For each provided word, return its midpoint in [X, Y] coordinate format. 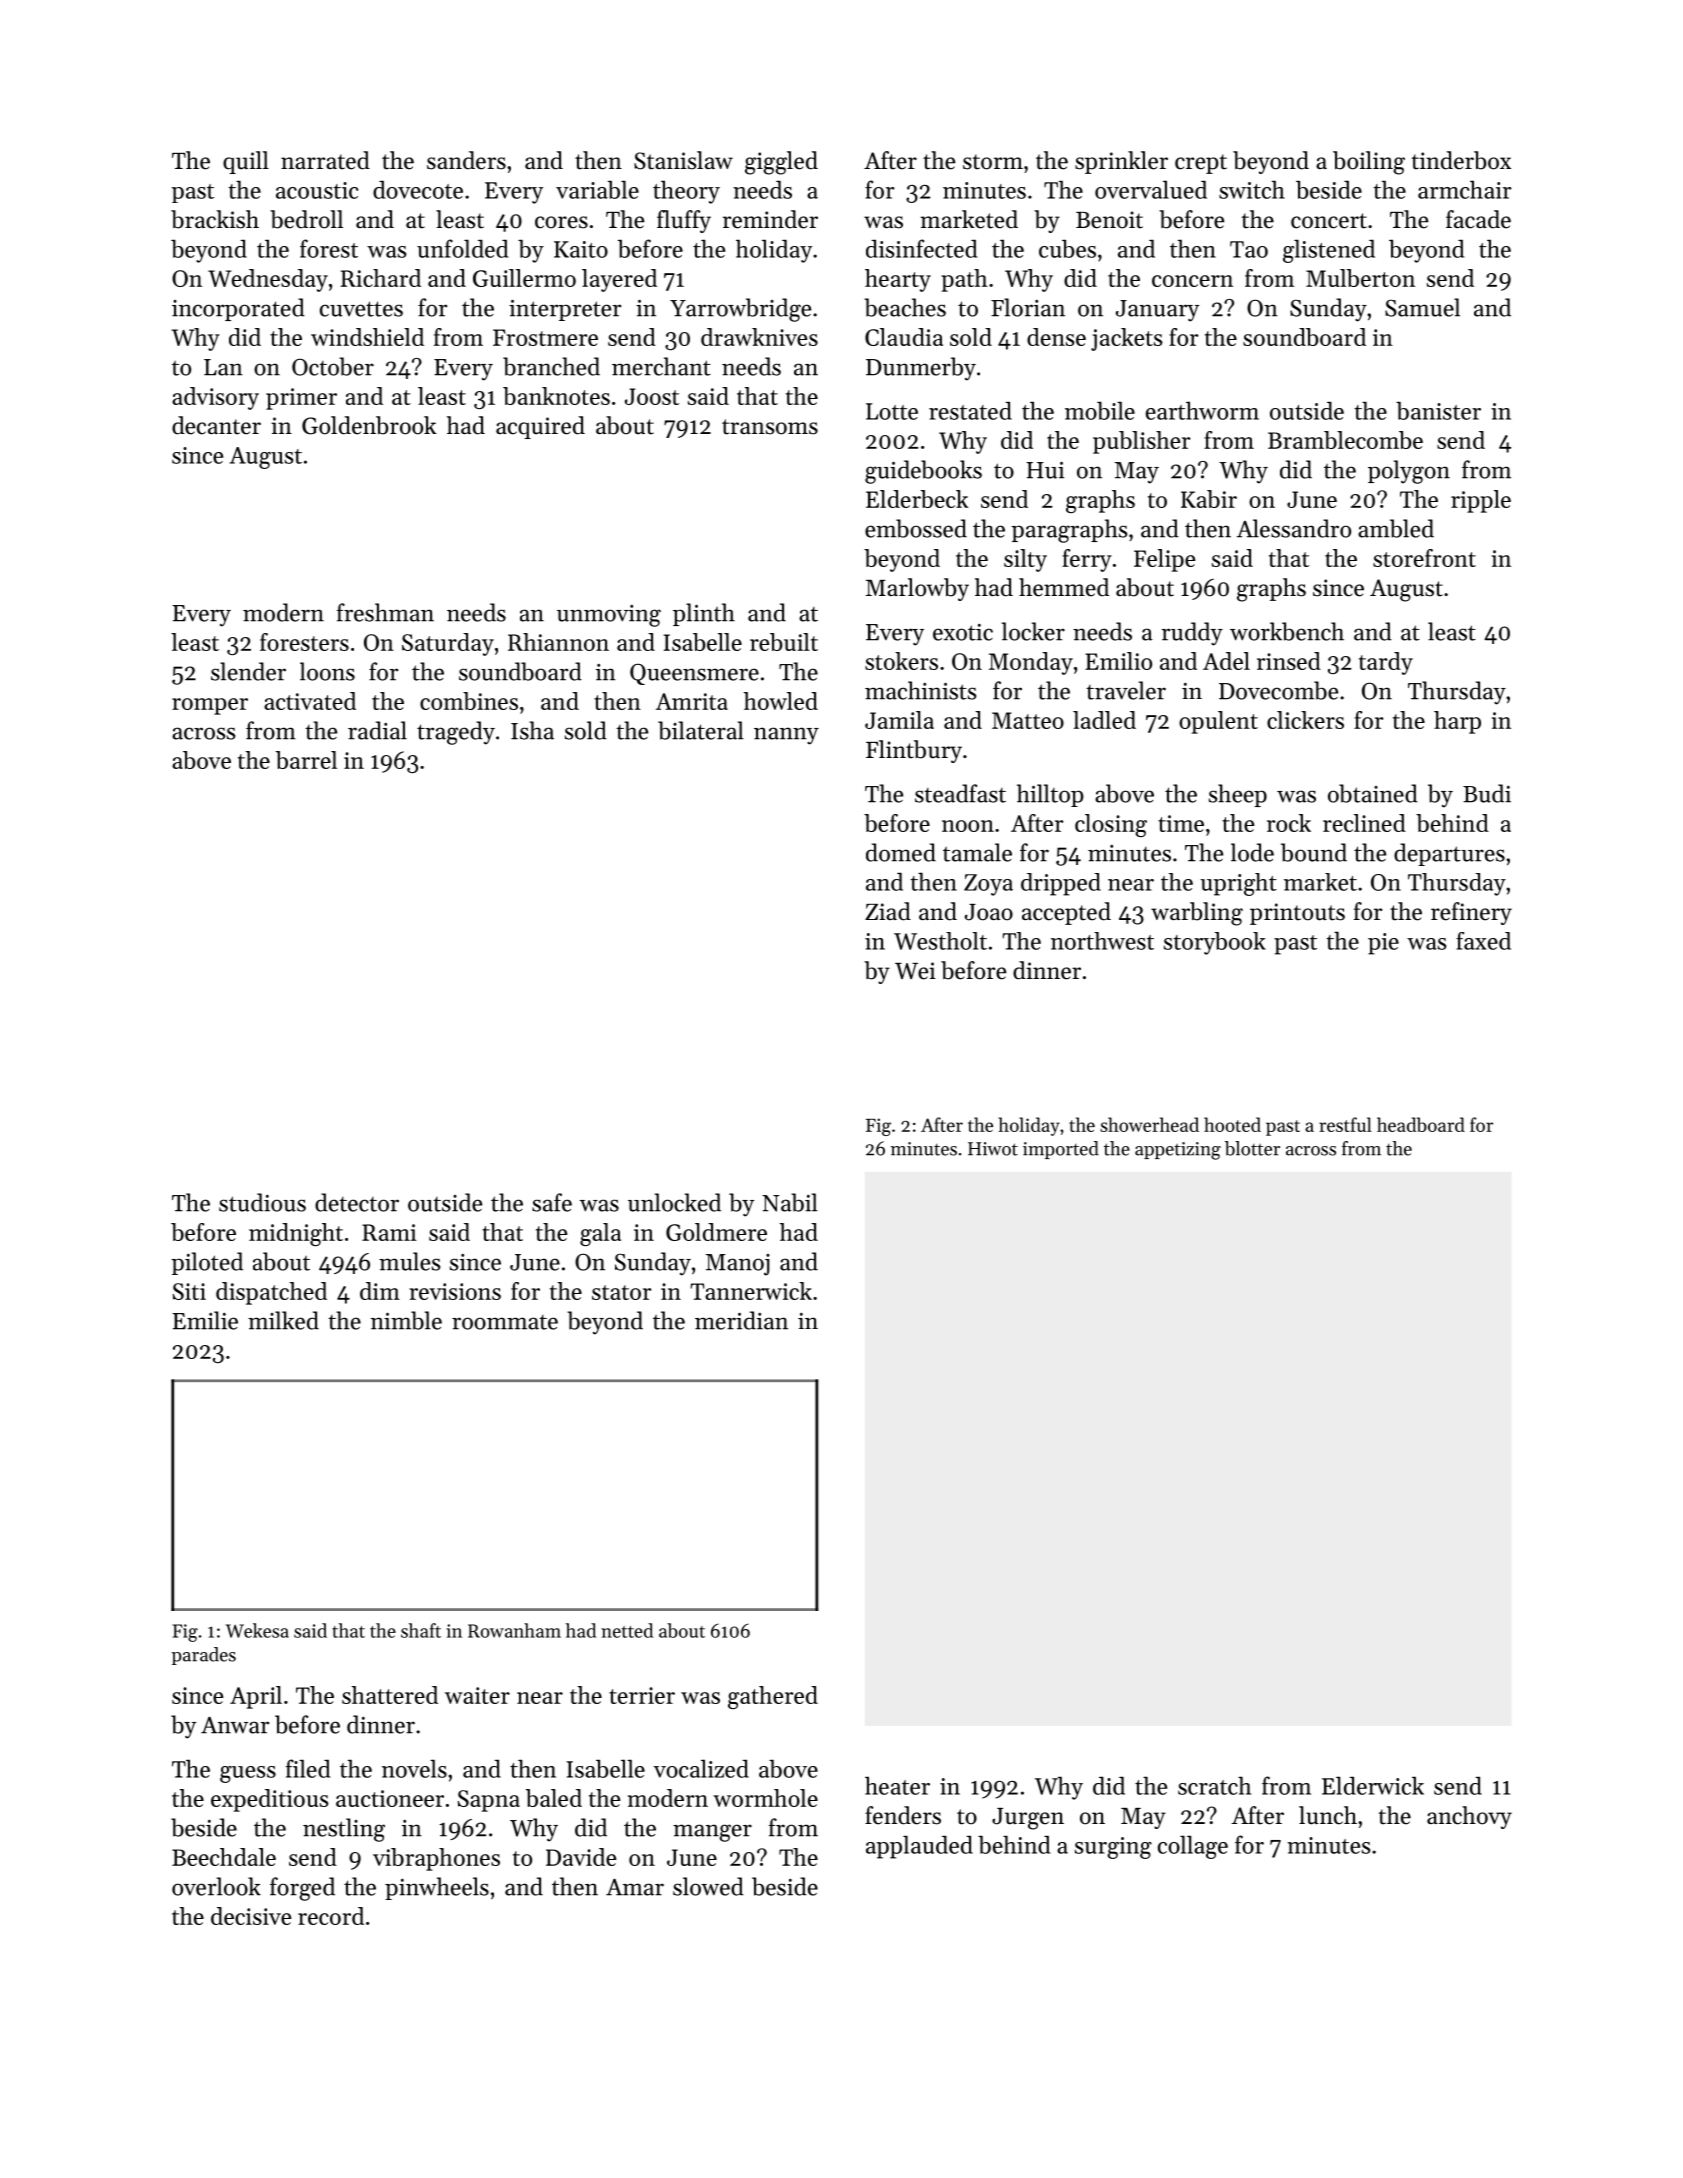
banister [1438, 410]
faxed [1483, 941]
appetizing [1178, 1151]
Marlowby [917, 589]
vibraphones [436, 1859]
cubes [1067, 248]
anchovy [1469, 1817]
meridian [741, 1320]
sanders [466, 160]
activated [310, 701]
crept [1201, 164]
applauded [919, 1847]
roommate [505, 1322]
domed [901, 852]
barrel [306, 760]
